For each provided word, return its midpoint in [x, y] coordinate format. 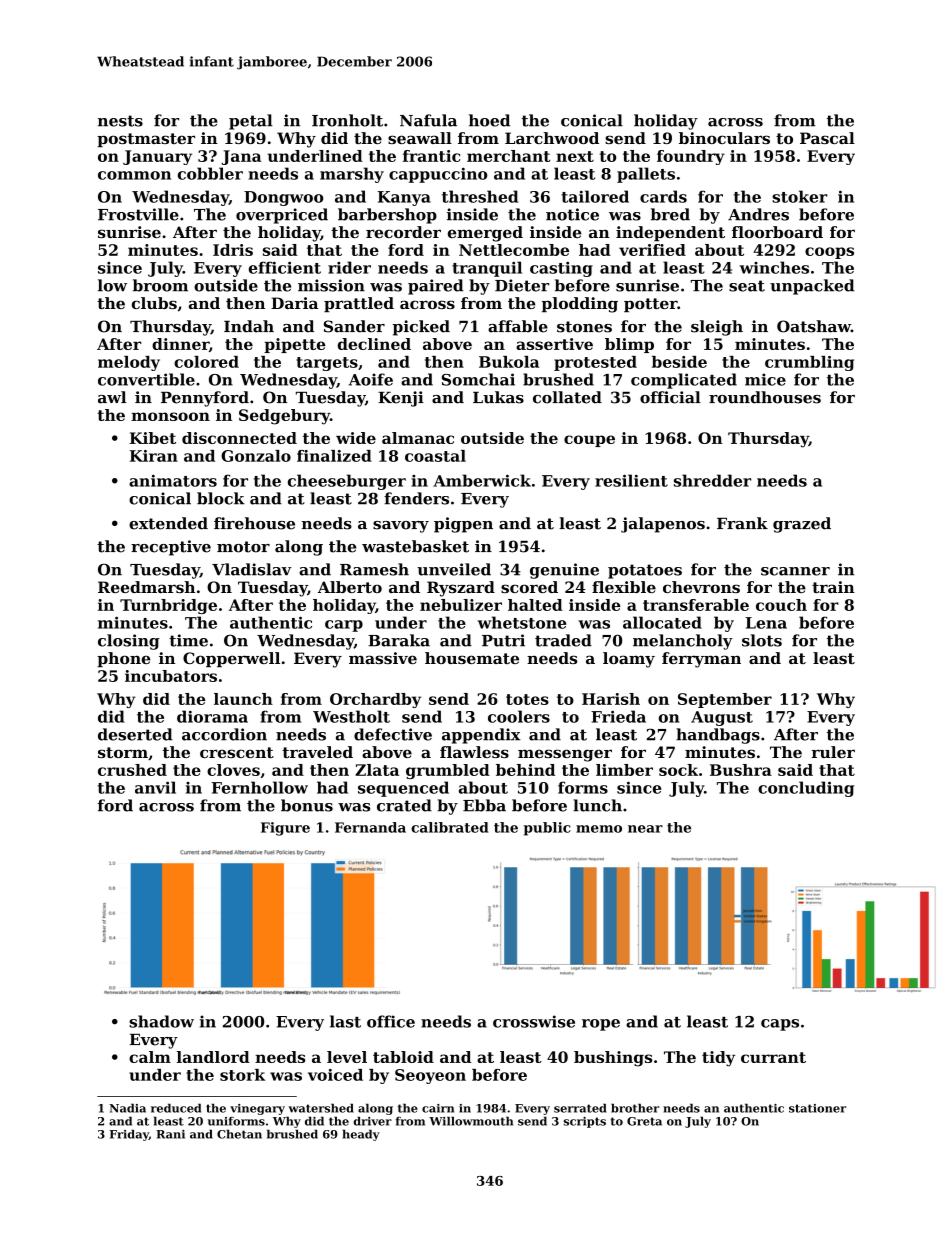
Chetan [239, 1134]
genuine [564, 571]
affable [518, 326]
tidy [718, 1059]
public [547, 829]
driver [372, 1121]
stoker [799, 196]
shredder [712, 480]
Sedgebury [284, 417]
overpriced [282, 216]
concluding [806, 789]
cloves [233, 770]
